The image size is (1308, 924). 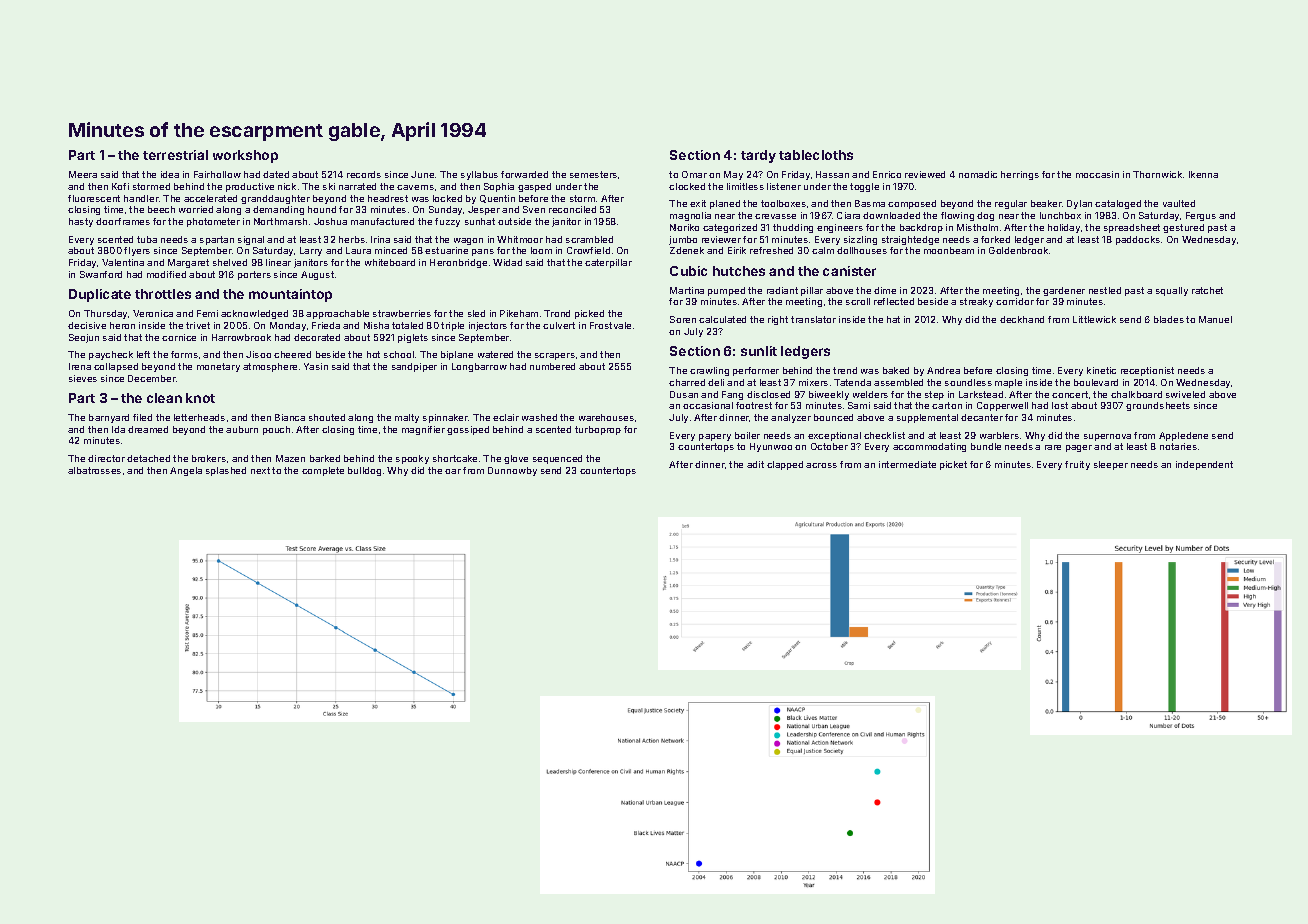 I want to click on watered, so click(x=495, y=354).
